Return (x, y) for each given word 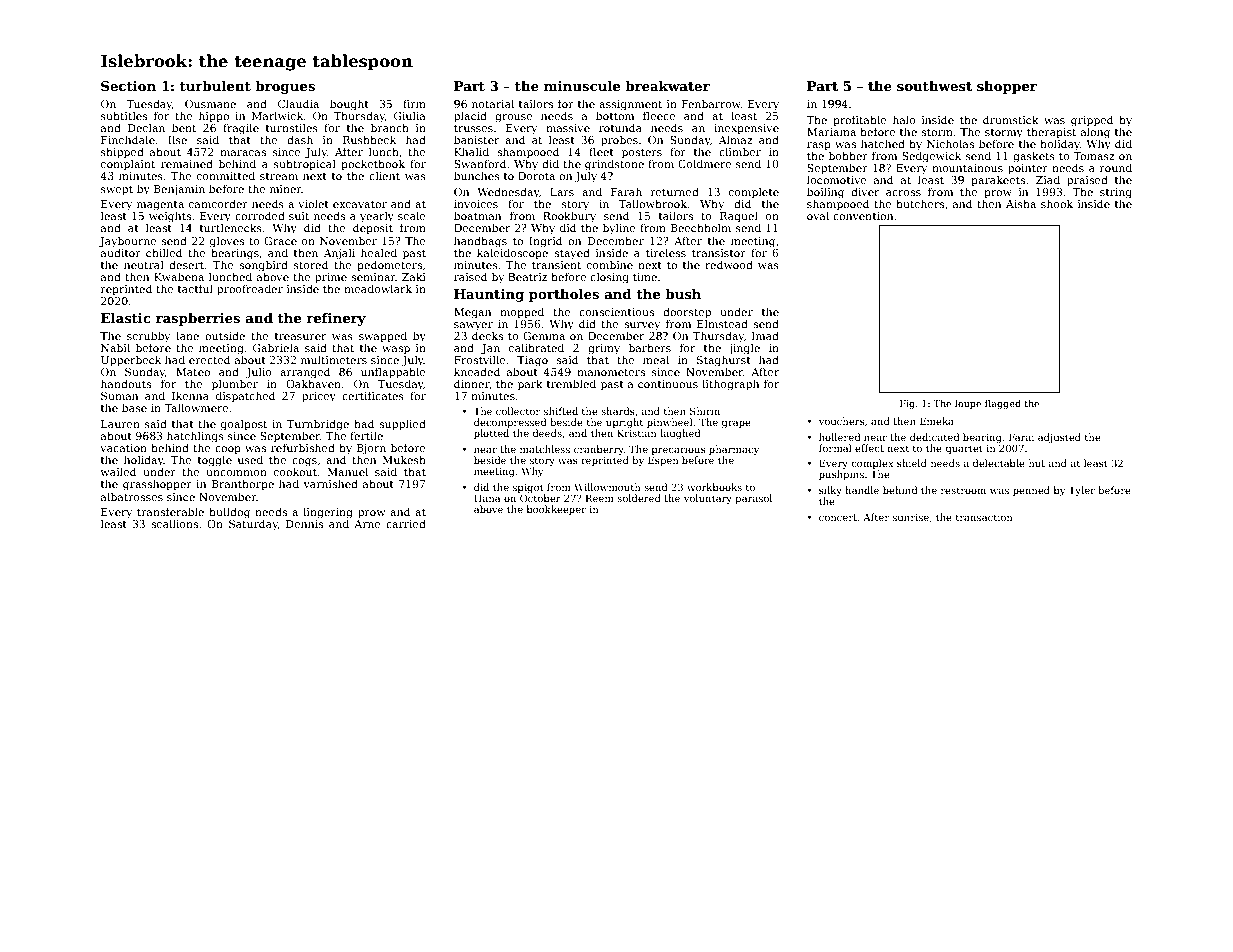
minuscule (582, 86)
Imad (765, 335)
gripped (1092, 121)
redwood (729, 264)
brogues (285, 87)
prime (331, 278)
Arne (367, 524)
